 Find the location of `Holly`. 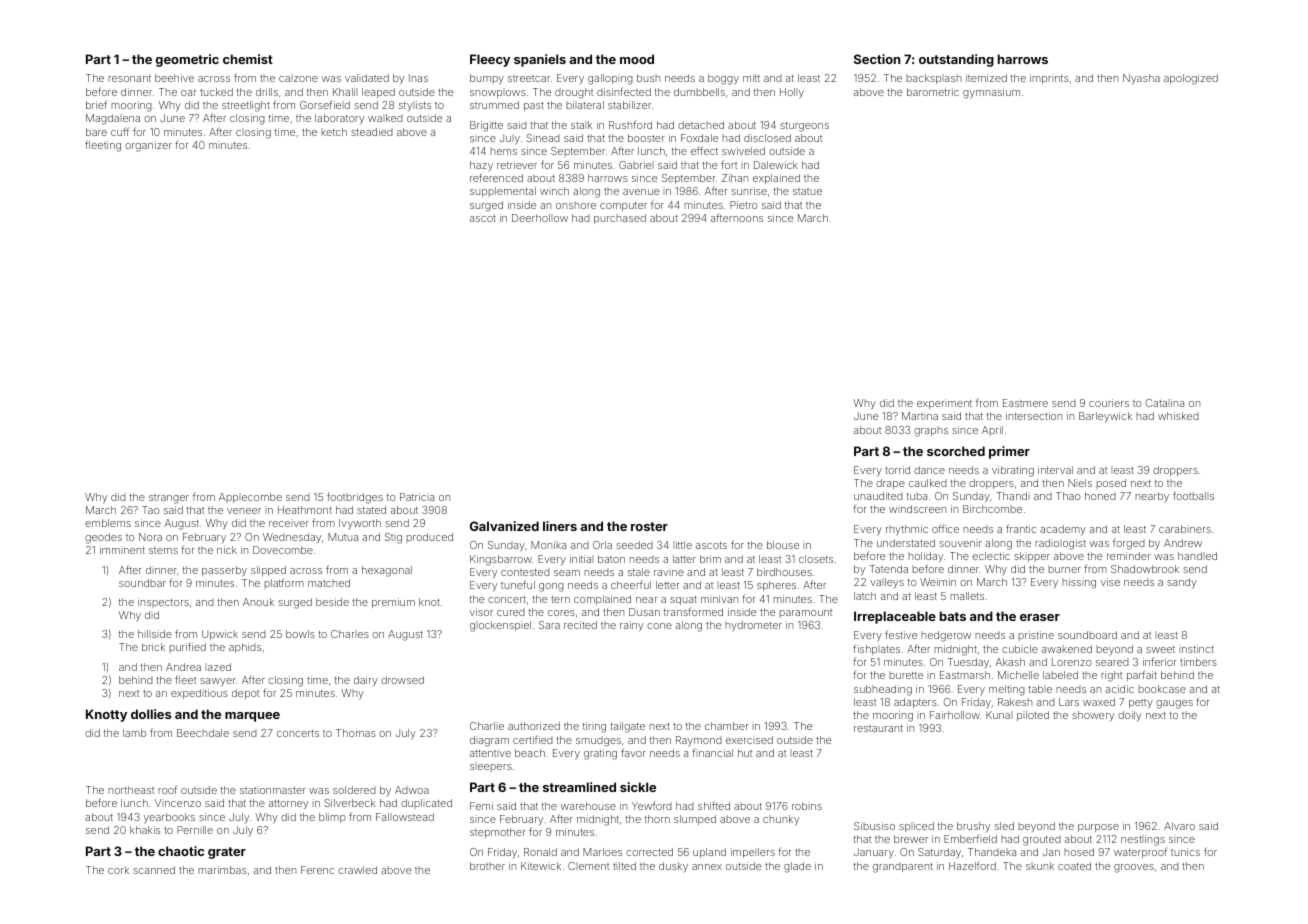

Holly is located at coordinates (792, 93).
